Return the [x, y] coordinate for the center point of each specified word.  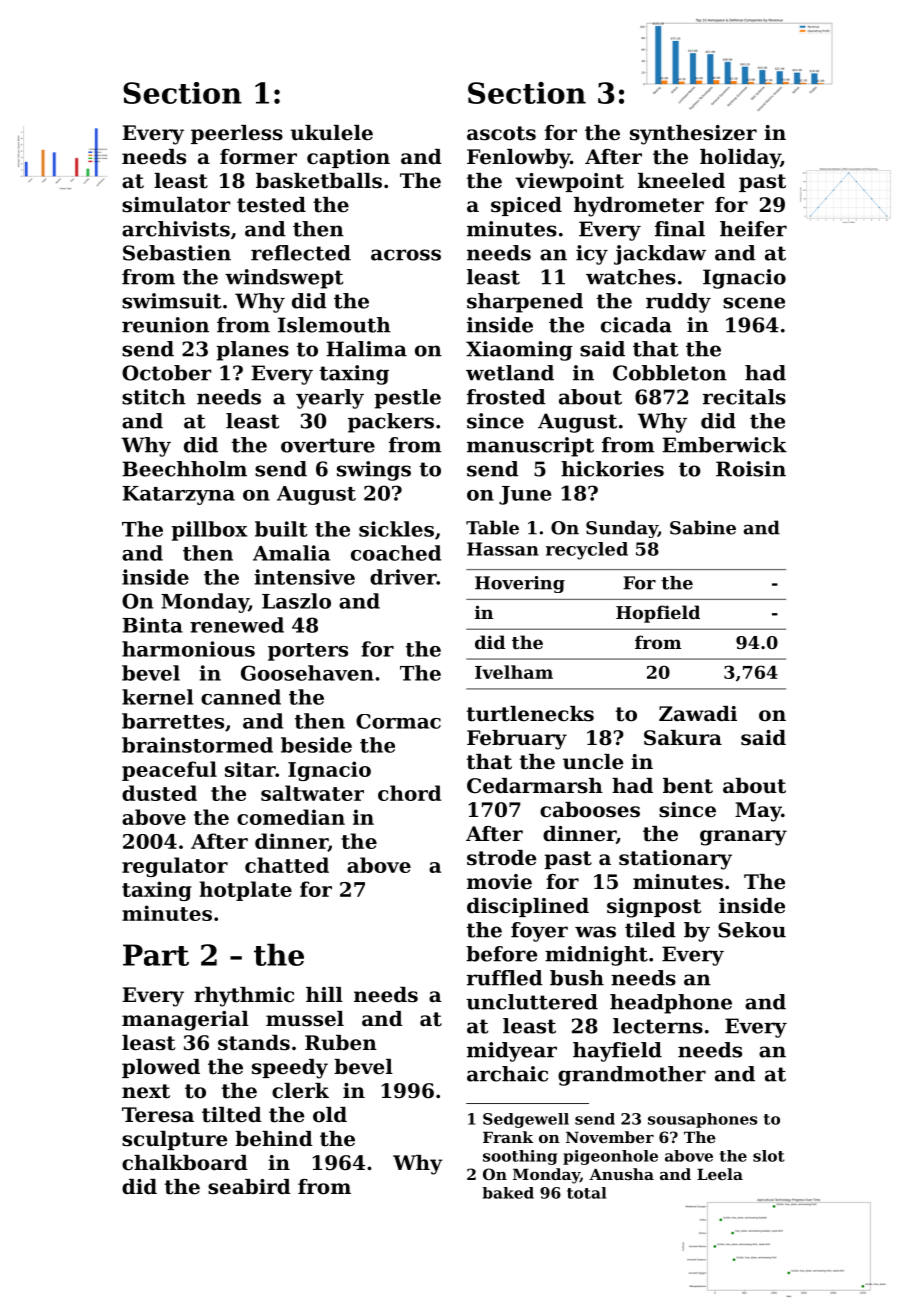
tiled [650, 930]
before [501, 954]
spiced [526, 206]
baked [508, 1193]
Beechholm [184, 469]
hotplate [245, 891]
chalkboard [185, 1163]
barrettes [173, 721]
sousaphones [702, 1120]
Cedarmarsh [535, 786]
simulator [176, 205]
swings [374, 471]
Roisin [751, 469]
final [680, 229]
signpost [654, 908]
